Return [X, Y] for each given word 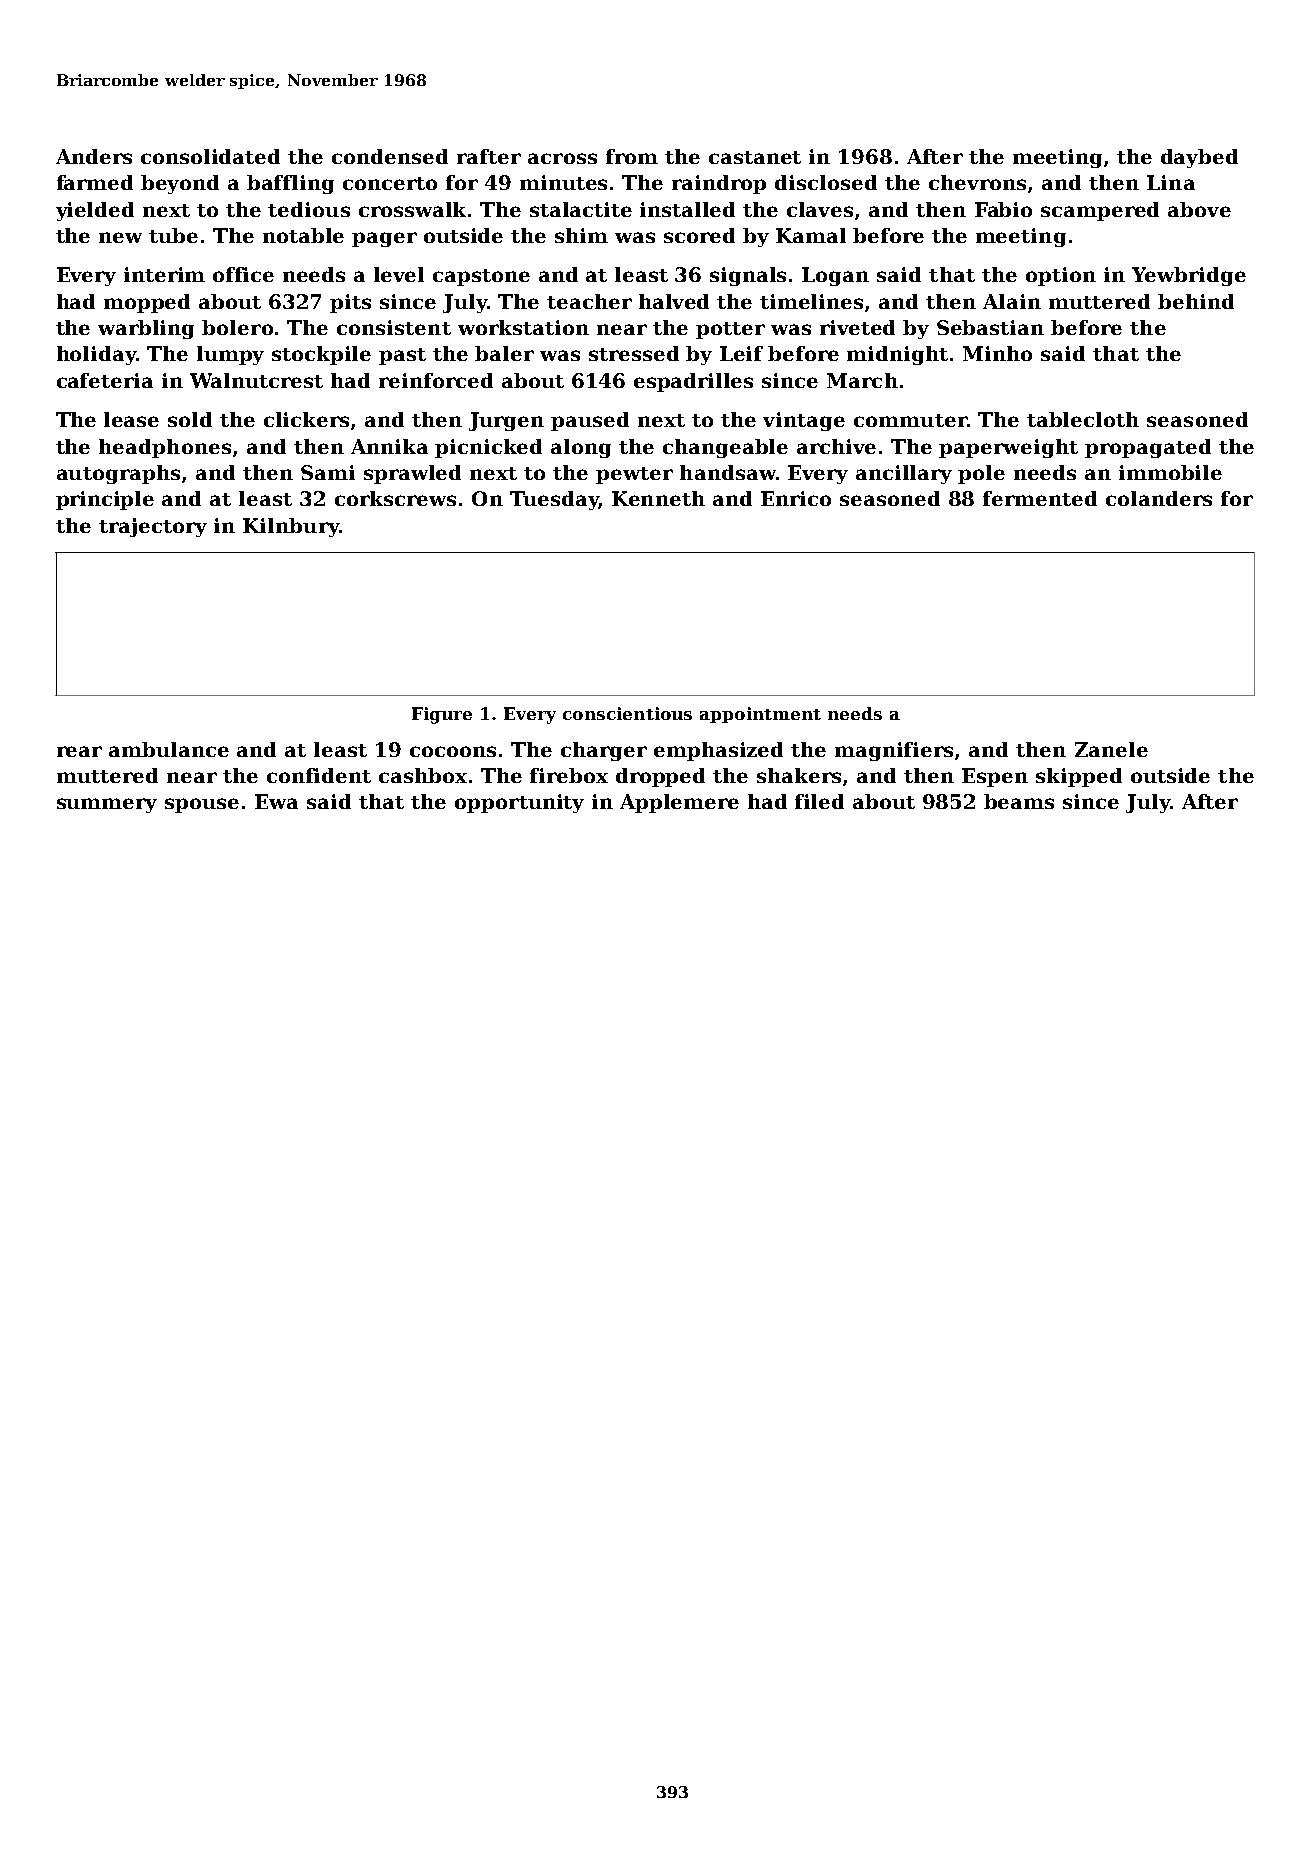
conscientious [627, 713]
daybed [1199, 158]
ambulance [169, 749]
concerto [390, 183]
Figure [442, 715]
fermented [1040, 498]
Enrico [796, 498]
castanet [755, 157]
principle [105, 500]
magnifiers [894, 751]
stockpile [321, 355]
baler [504, 353]
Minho [997, 353]
